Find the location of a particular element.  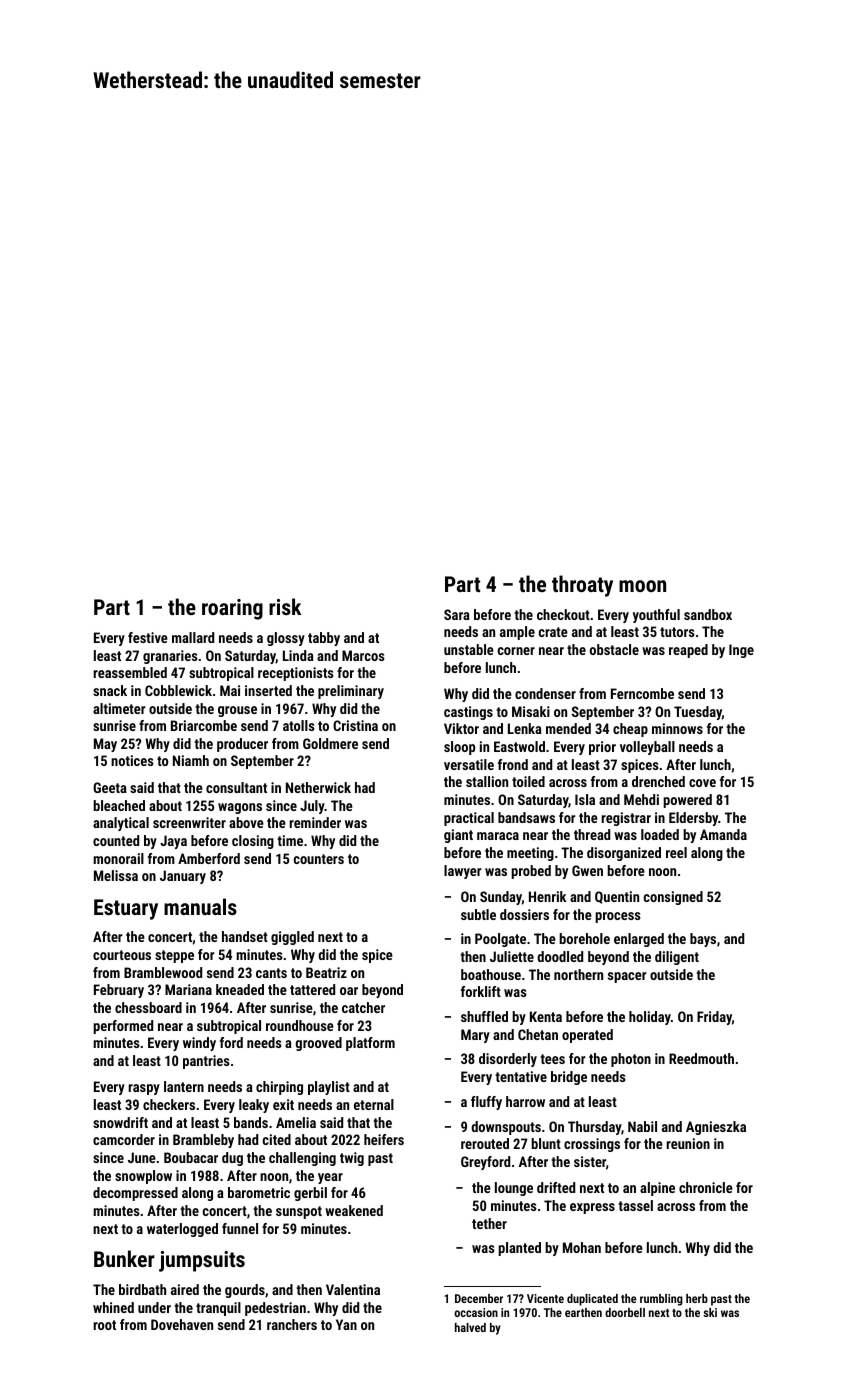

sister is located at coordinates (590, 1161).
